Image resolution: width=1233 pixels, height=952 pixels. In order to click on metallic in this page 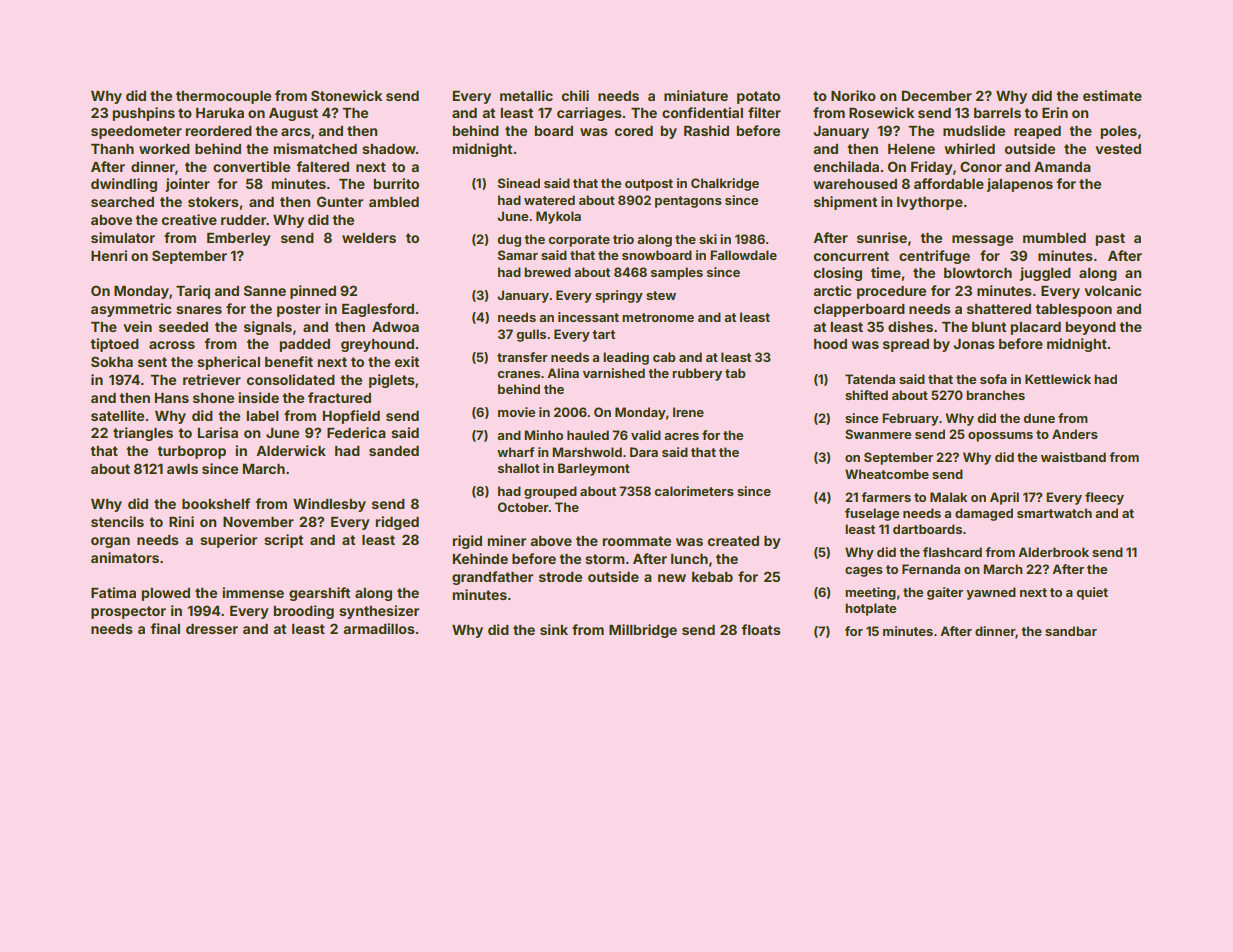, I will do `click(526, 95)`.
